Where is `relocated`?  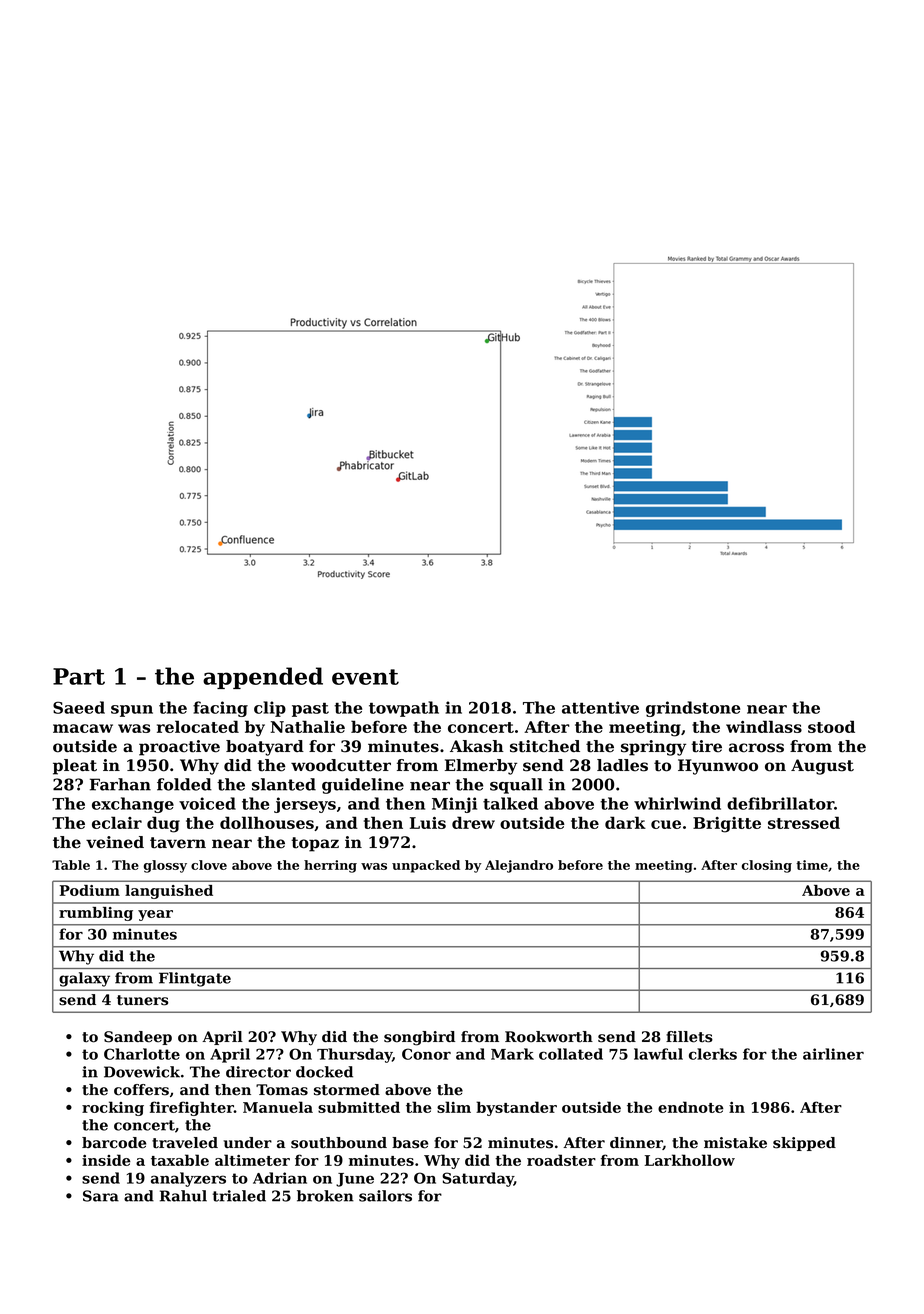
relocated is located at coordinates (198, 726).
